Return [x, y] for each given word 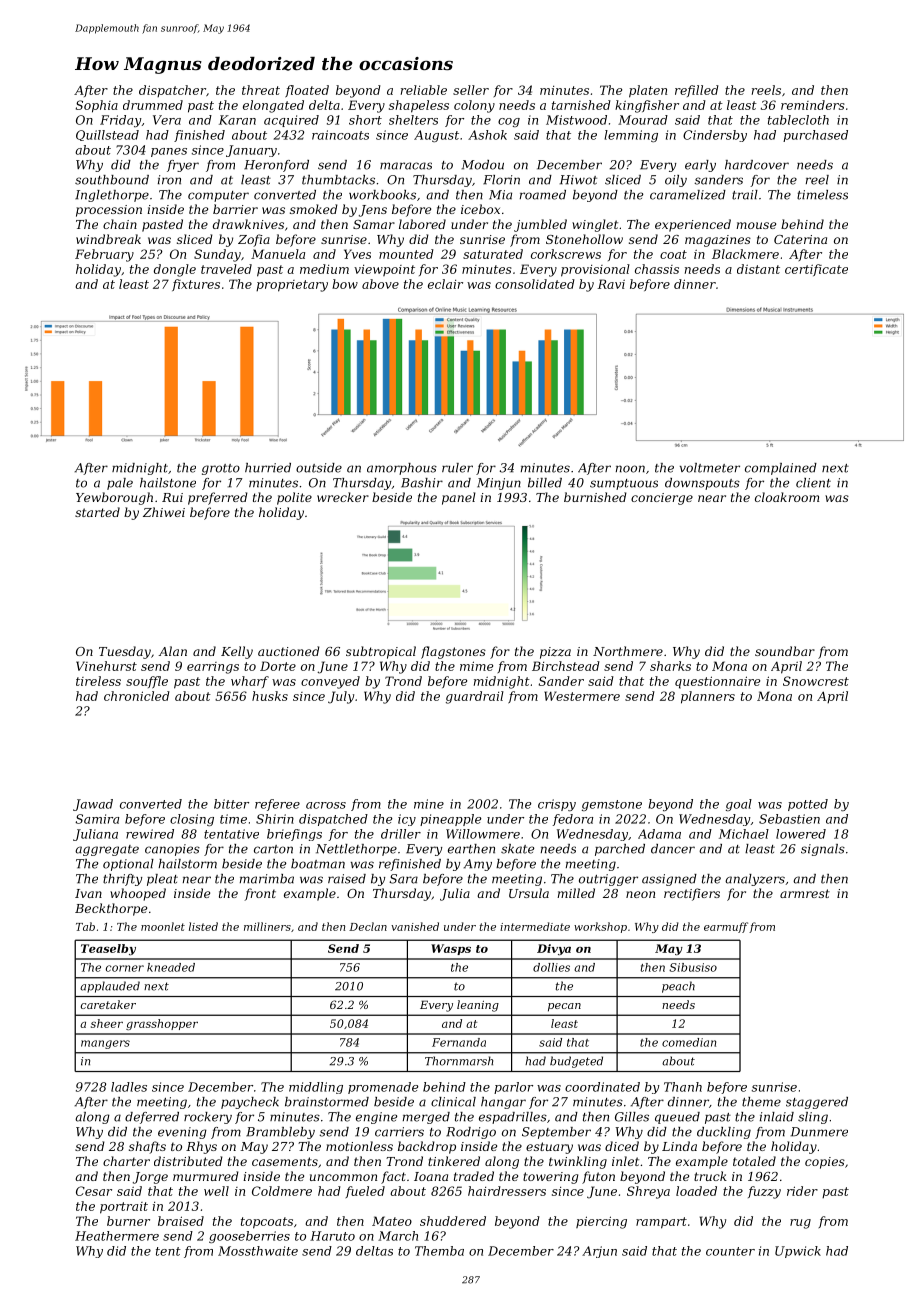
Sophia [97, 106]
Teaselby [108, 949]
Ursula [529, 893]
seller [471, 90]
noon [630, 469]
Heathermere [117, 1236]
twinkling [578, 1162]
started [97, 512]
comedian [689, 1042]
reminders [813, 105]
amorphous [402, 469]
